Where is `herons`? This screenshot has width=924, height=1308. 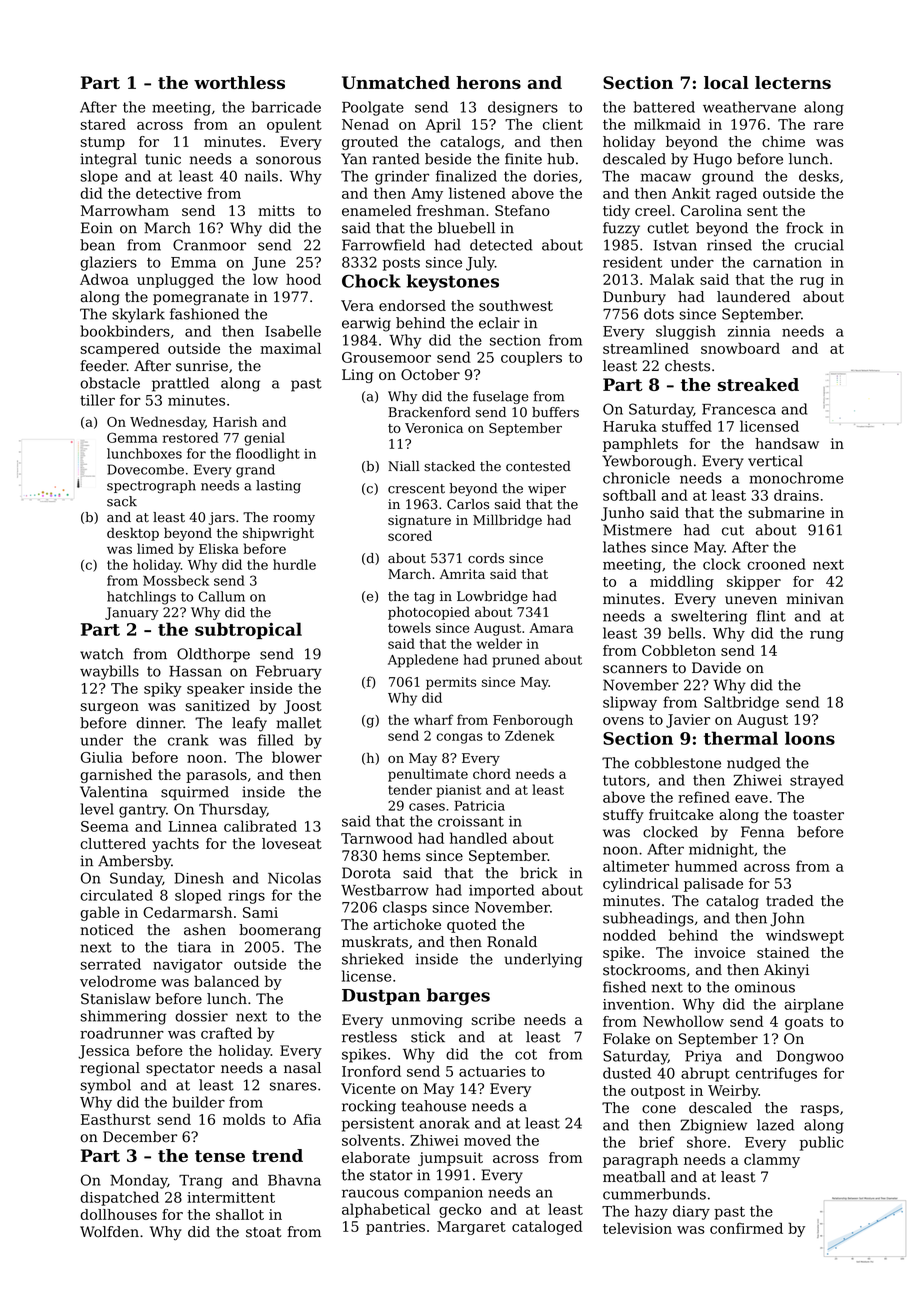 herons is located at coordinates (488, 82).
